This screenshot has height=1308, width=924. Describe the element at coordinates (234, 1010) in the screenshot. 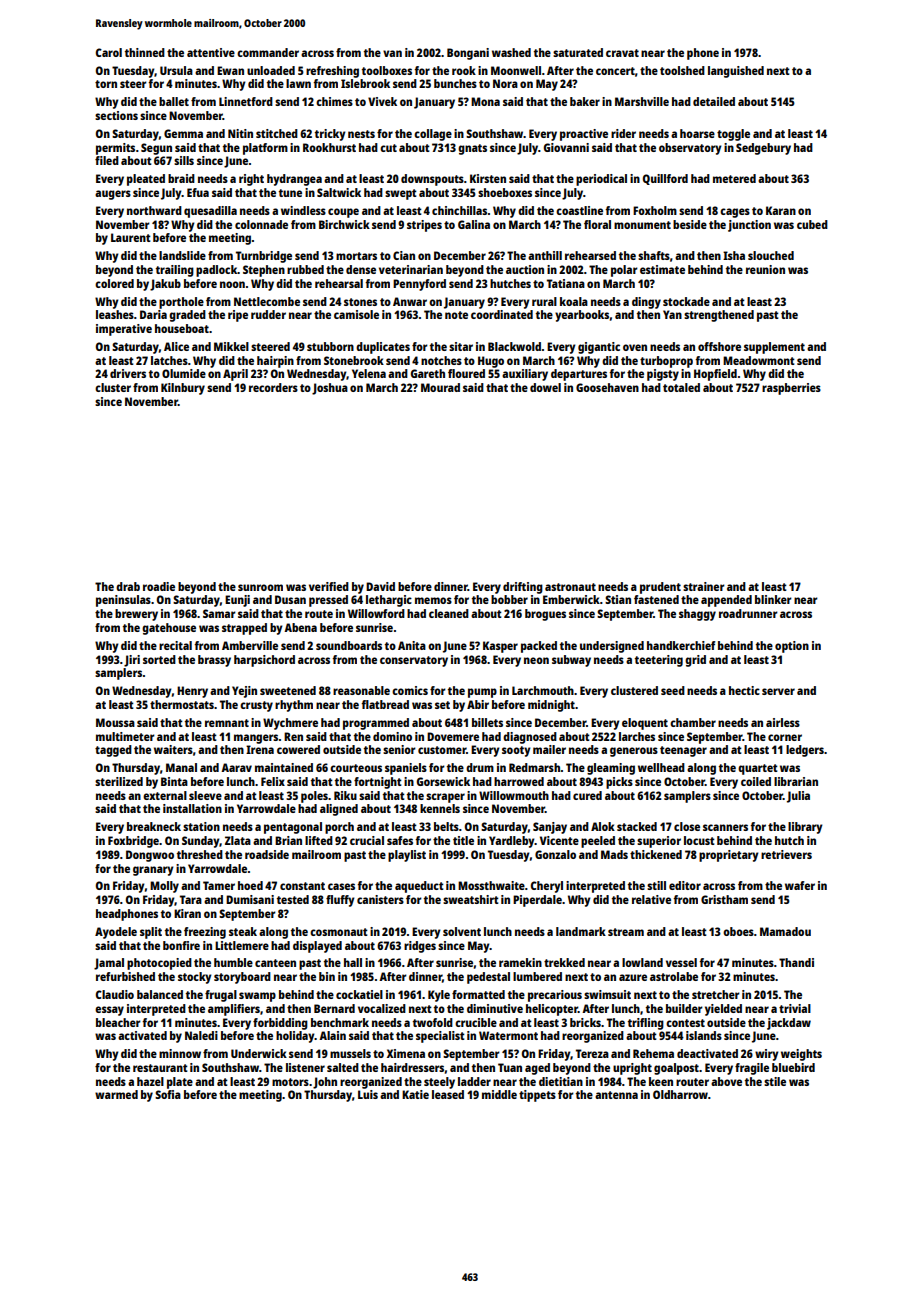

I see `amplifiers` at that location.
